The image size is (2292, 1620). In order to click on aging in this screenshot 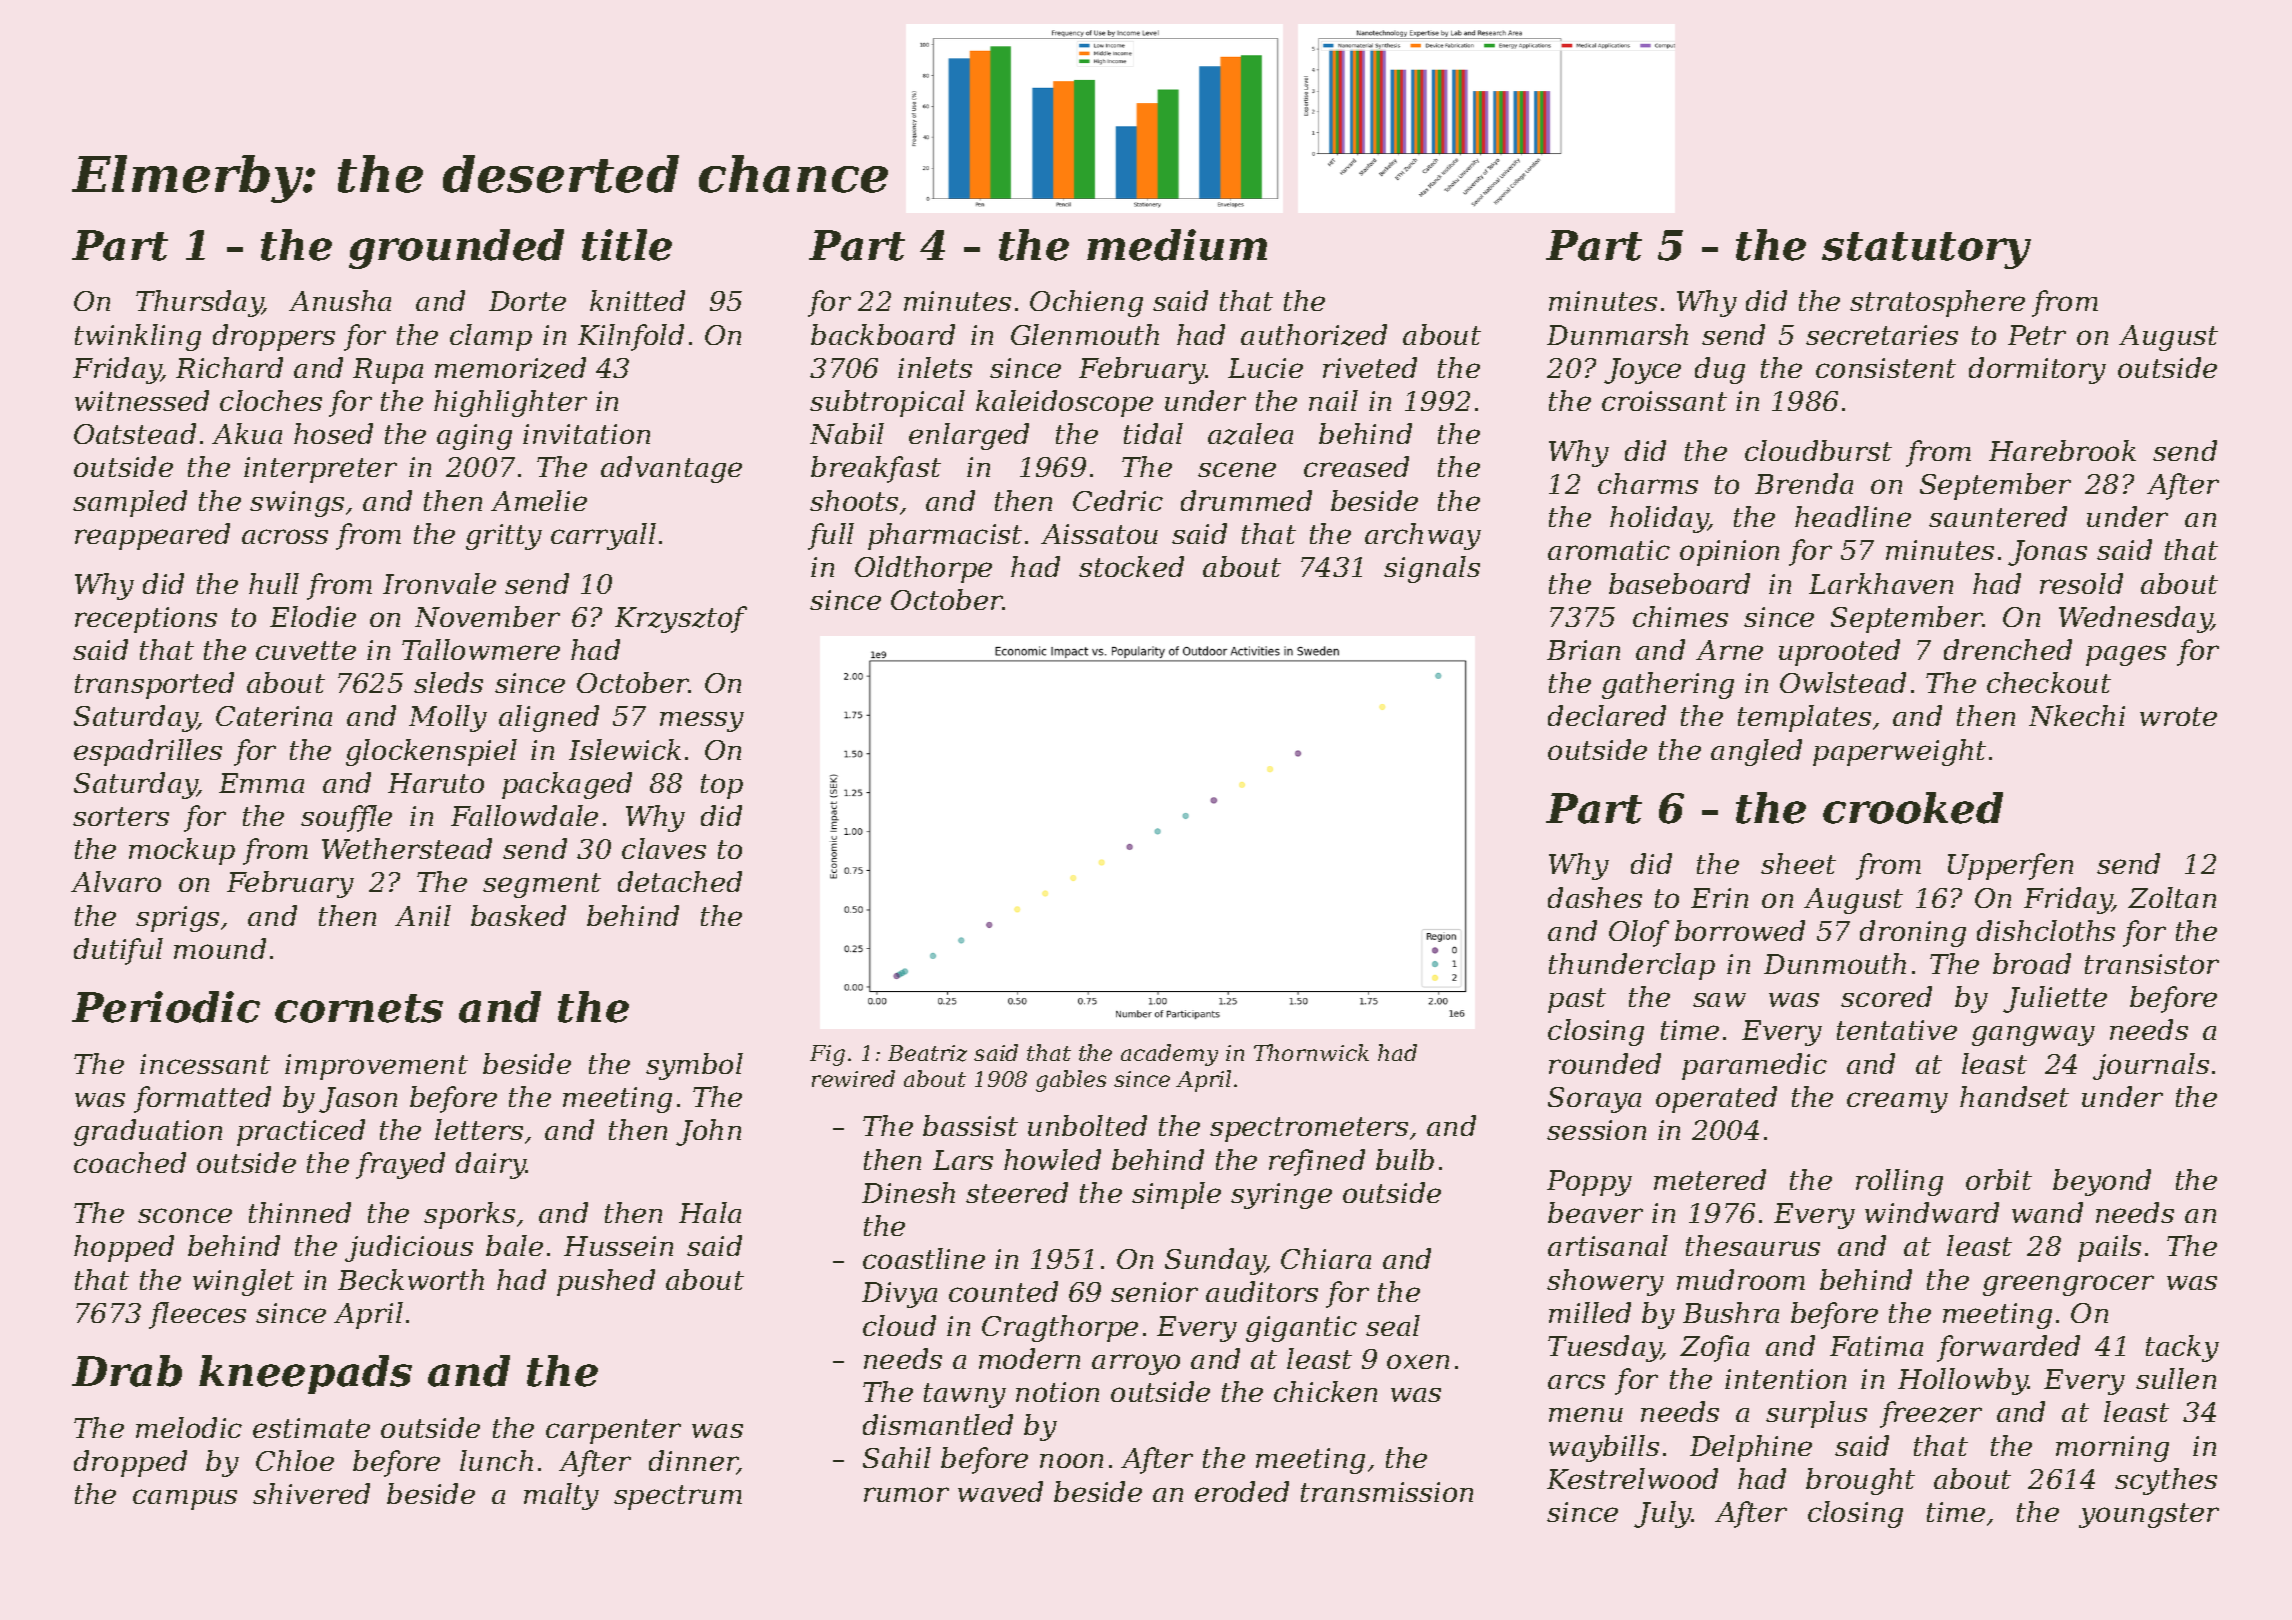, I will do `click(474, 437)`.
